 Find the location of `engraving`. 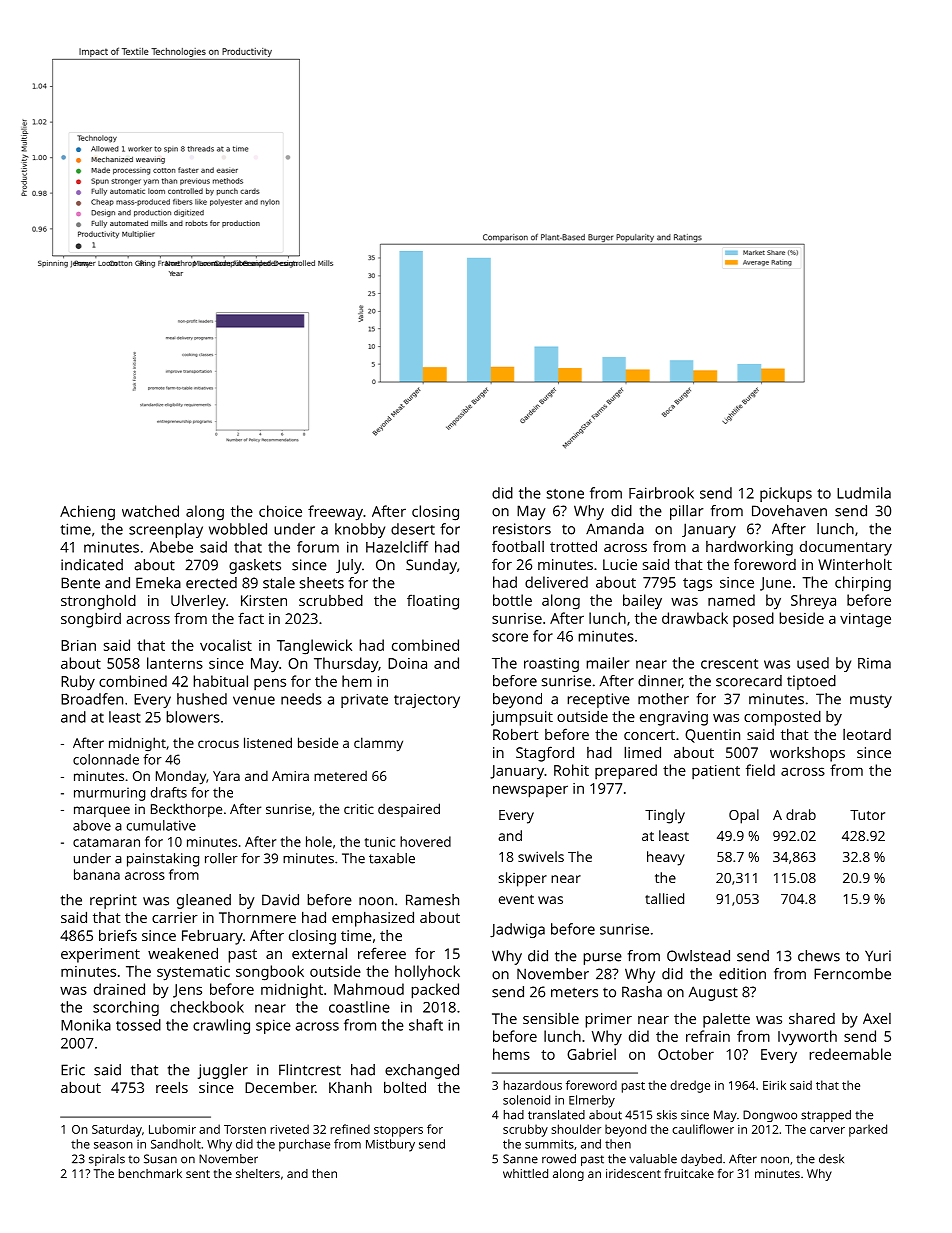

engraving is located at coordinates (674, 718).
